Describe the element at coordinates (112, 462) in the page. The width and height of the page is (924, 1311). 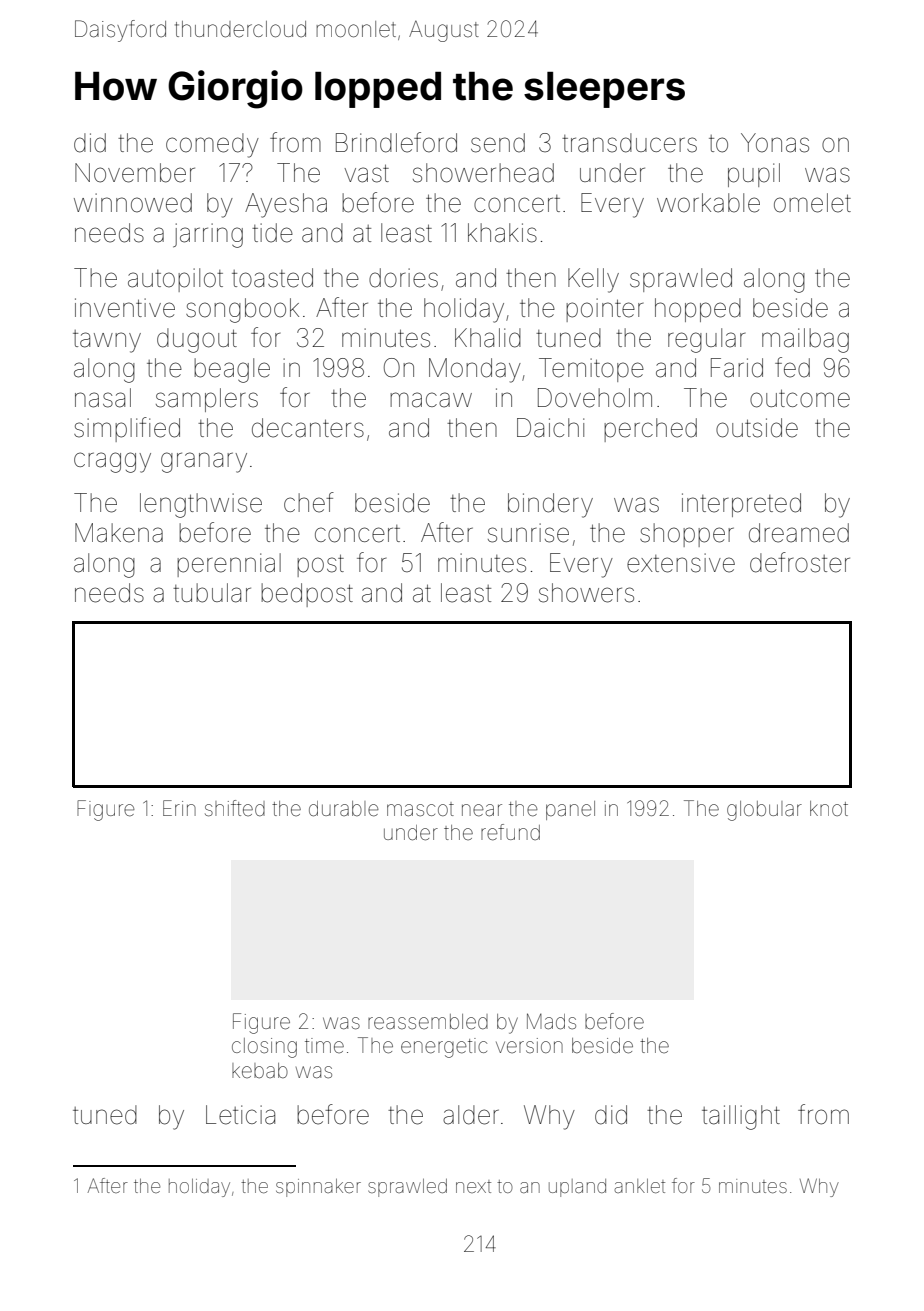
I see `craggy` at that location.
